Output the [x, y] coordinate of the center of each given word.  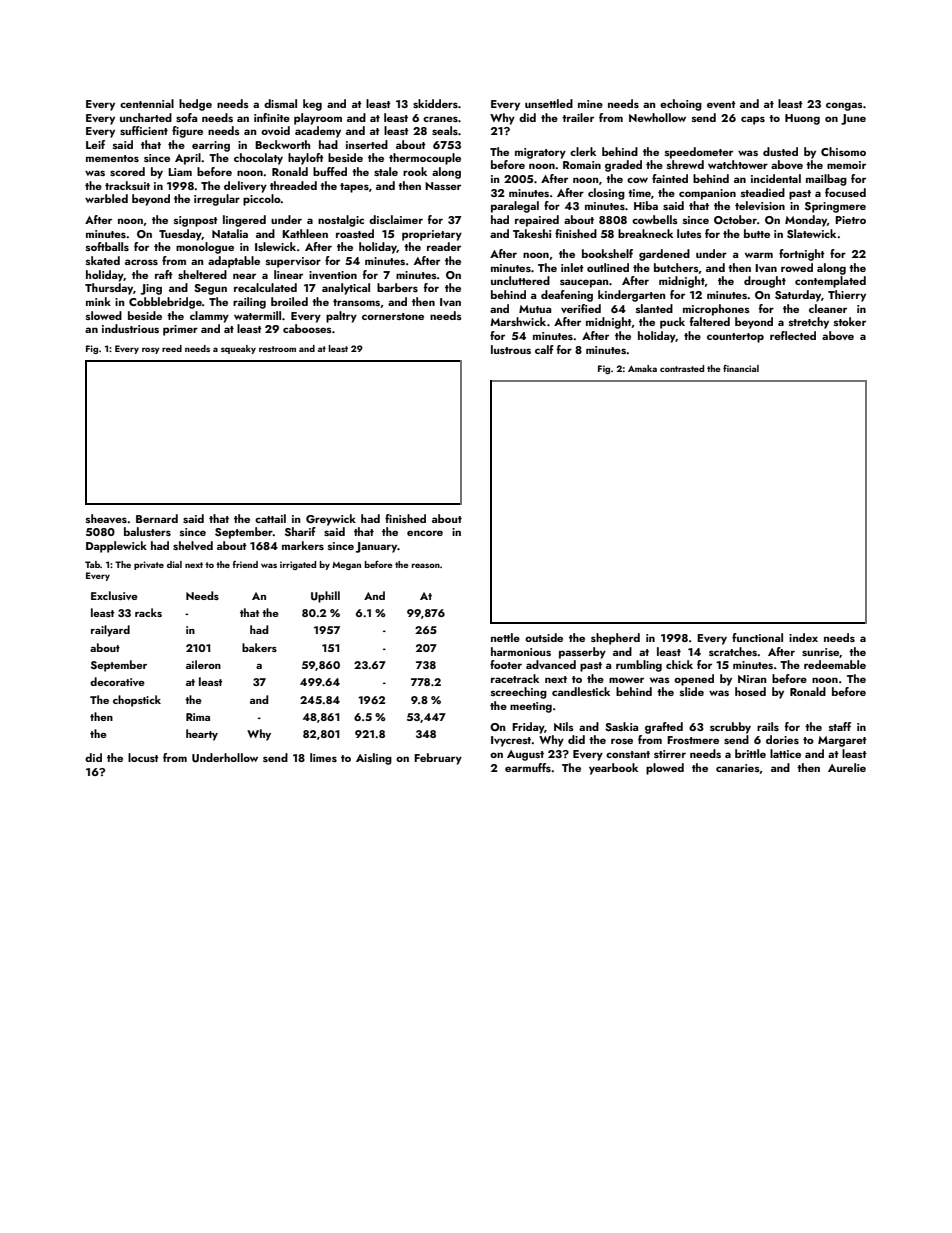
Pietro [850, 220]
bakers [259, 647]
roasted [355, 233]
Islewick [275, 246]
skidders [435, 103]
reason [426, 565]
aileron [203, 664]
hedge [195, 105]
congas [844, 106]
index [803, 637]
